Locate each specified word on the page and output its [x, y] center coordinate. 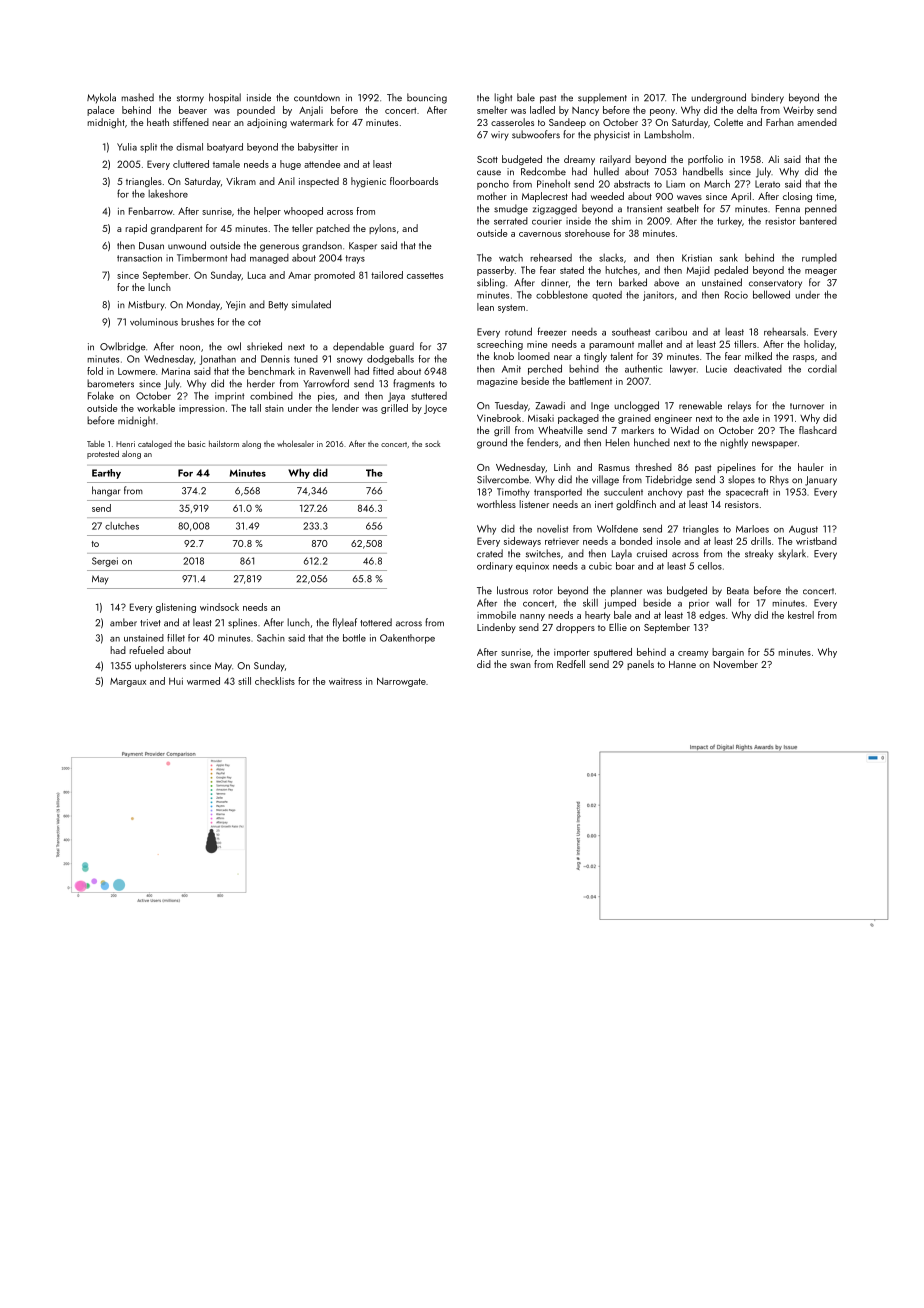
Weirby [798, 111]
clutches [122, 526]
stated [572, 270]
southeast [631, 332]
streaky [759, 554]
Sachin [271, 638]
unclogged [636, 406]
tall [255, 408]
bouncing [427, 98]
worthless [496, 504]
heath [158, 122]
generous [279, 248]
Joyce [435, 409]
